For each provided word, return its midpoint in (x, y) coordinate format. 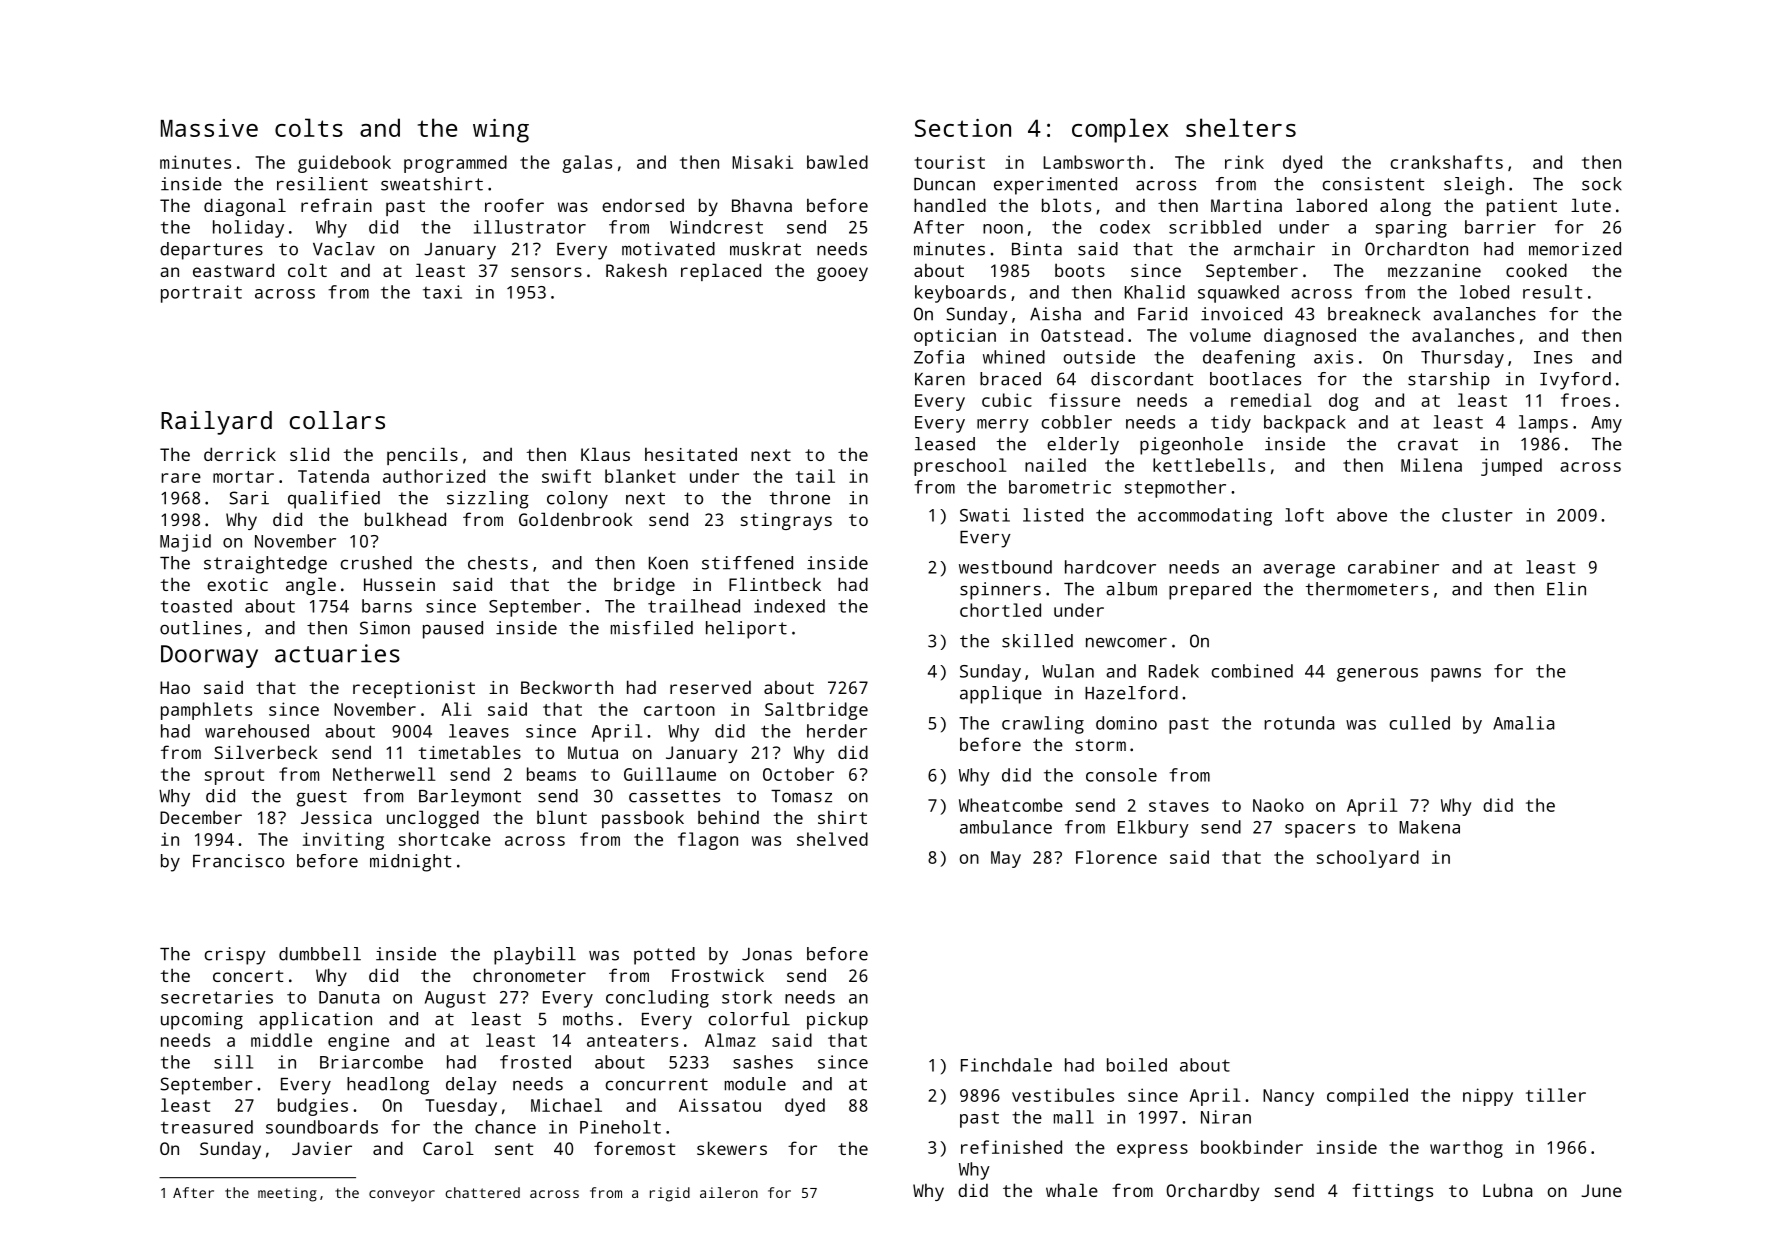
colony (577, 500)
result (1552, 292)
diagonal (245, 207)
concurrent (656, 1084)
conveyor (402, 1196)
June (1602, 1190)
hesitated (691, 454)
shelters (1241, 127)
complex (1120, 130)
